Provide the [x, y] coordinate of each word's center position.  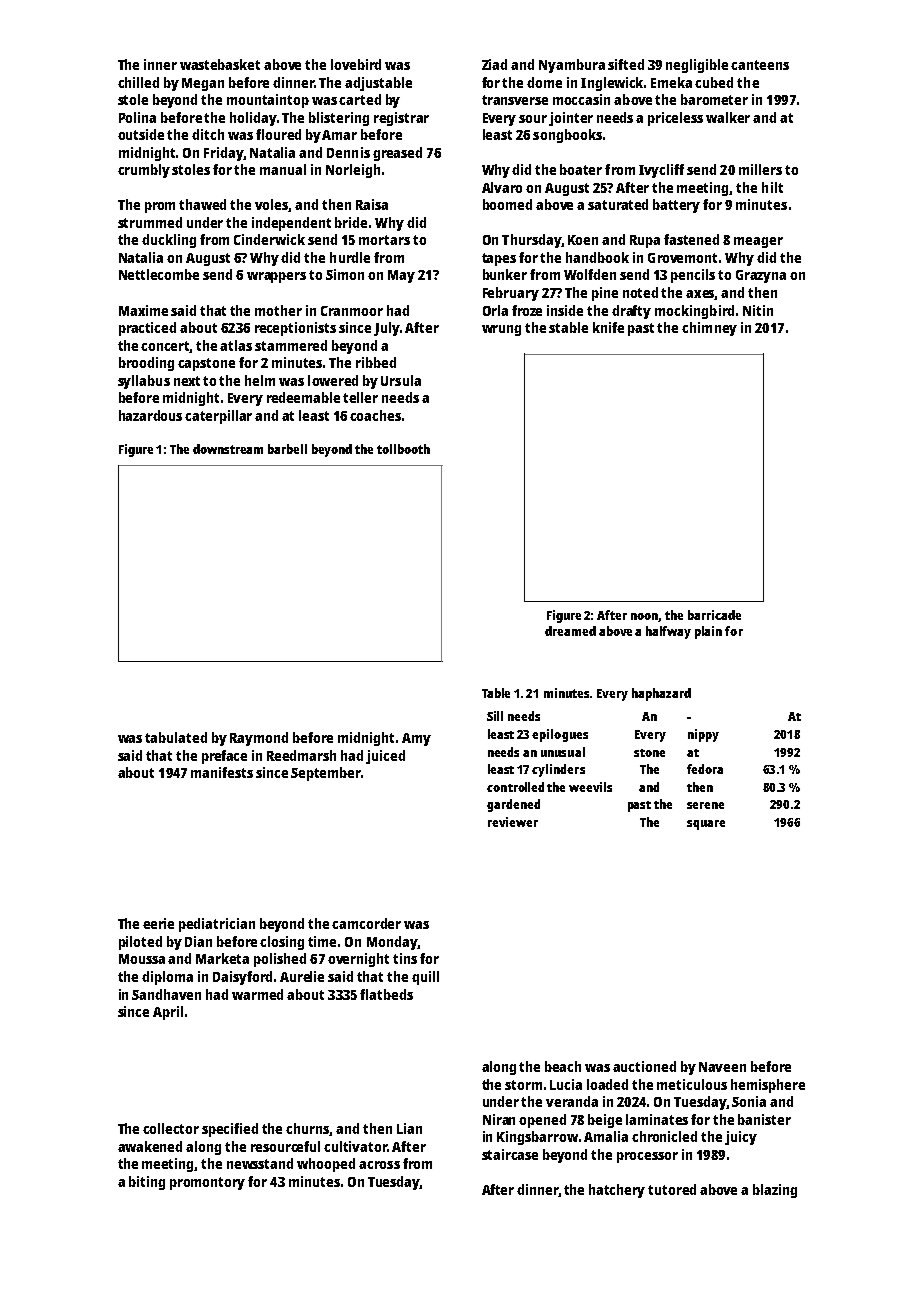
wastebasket [220, 64]
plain [708, 632]
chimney [709, 329]
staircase [510, 1154]
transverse [515, 100]
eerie [158, 923]
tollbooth [403, 449]
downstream [228, 449]
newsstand [260, 1163]
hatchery [617, 1191]
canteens [760, 65]
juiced [385, 757]
